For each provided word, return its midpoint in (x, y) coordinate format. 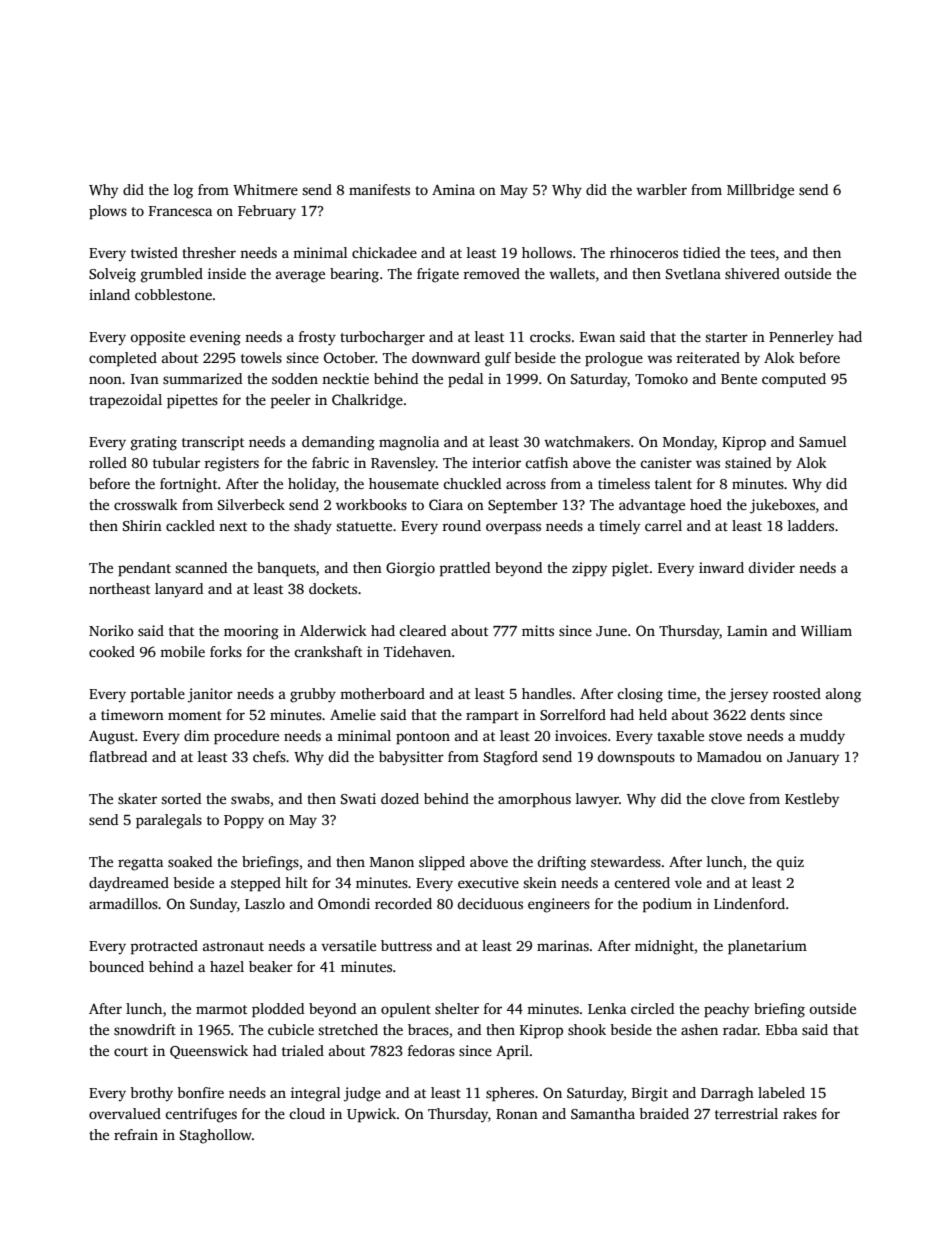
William (826, 630)
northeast (119, 588)
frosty (317, 338)
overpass (513, 529)
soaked (190, 861)
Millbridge (760, 191)
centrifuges (201, 1115)
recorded (403, 903)
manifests (379, 189)
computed (794, 380)
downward (446, 357)
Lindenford (749, 903)
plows (108, 212)
